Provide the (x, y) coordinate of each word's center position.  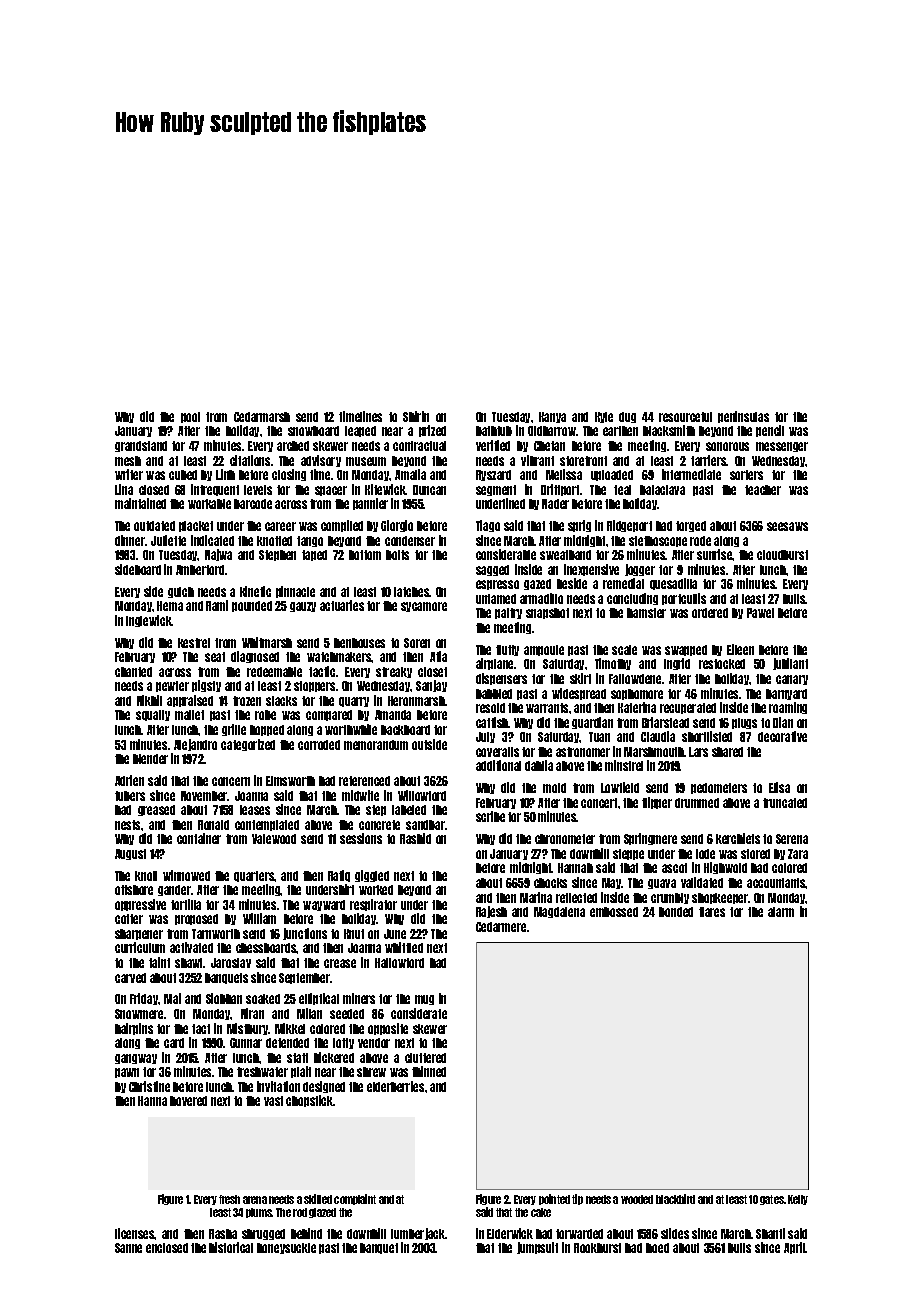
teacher (763, 490)
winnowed (186, 875)
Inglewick (149, 621)
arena (255, 1200)
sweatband (565, 555)
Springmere (650, 839)
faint (159, 962)
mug (424, 1000)
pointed (554, 1199)
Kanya (552, 417)
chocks (550, 883)
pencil (770, 431)
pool (190, 417)
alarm (781, 912)
